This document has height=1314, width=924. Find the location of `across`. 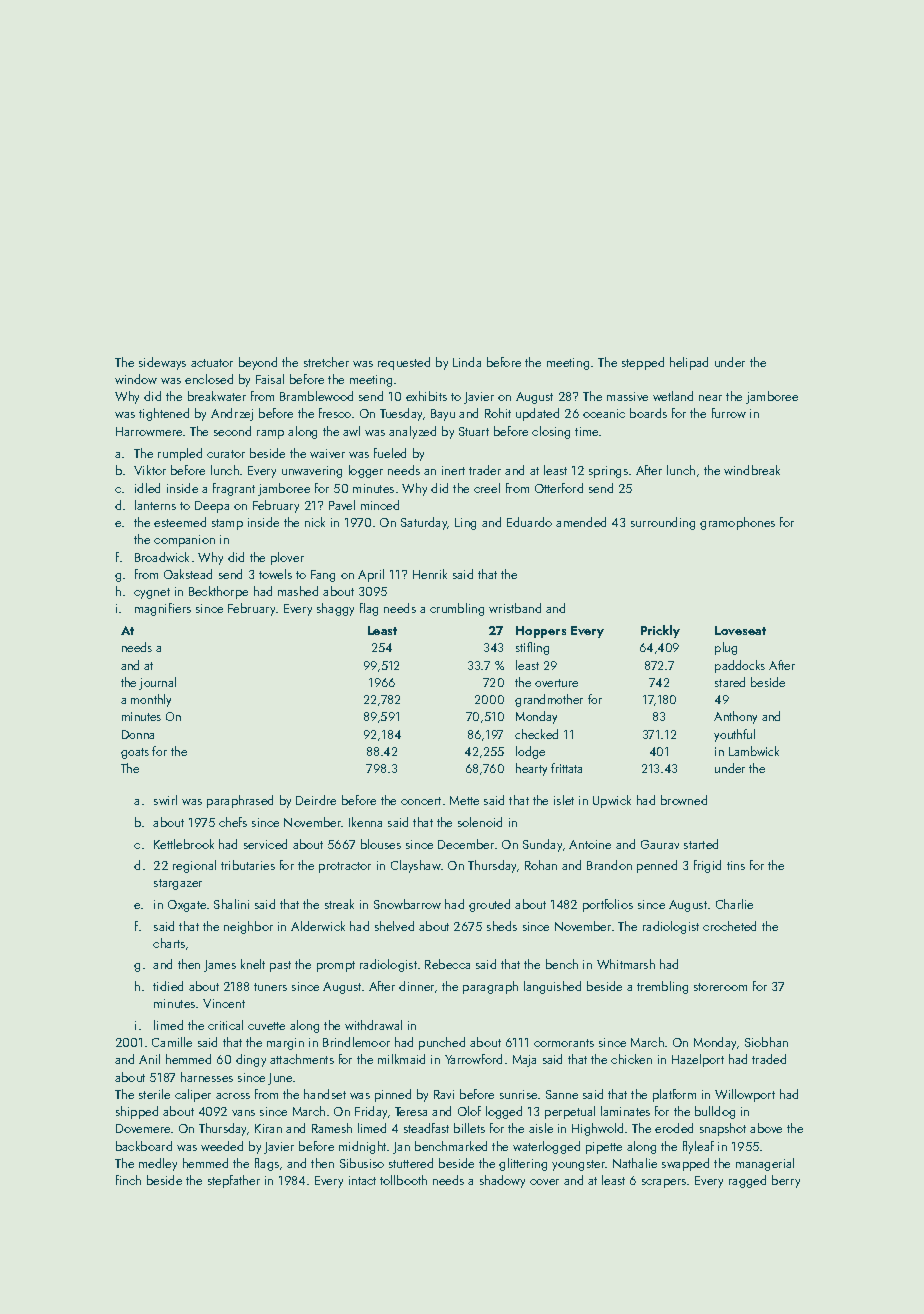

across is located at coordinates (233, 1096).
